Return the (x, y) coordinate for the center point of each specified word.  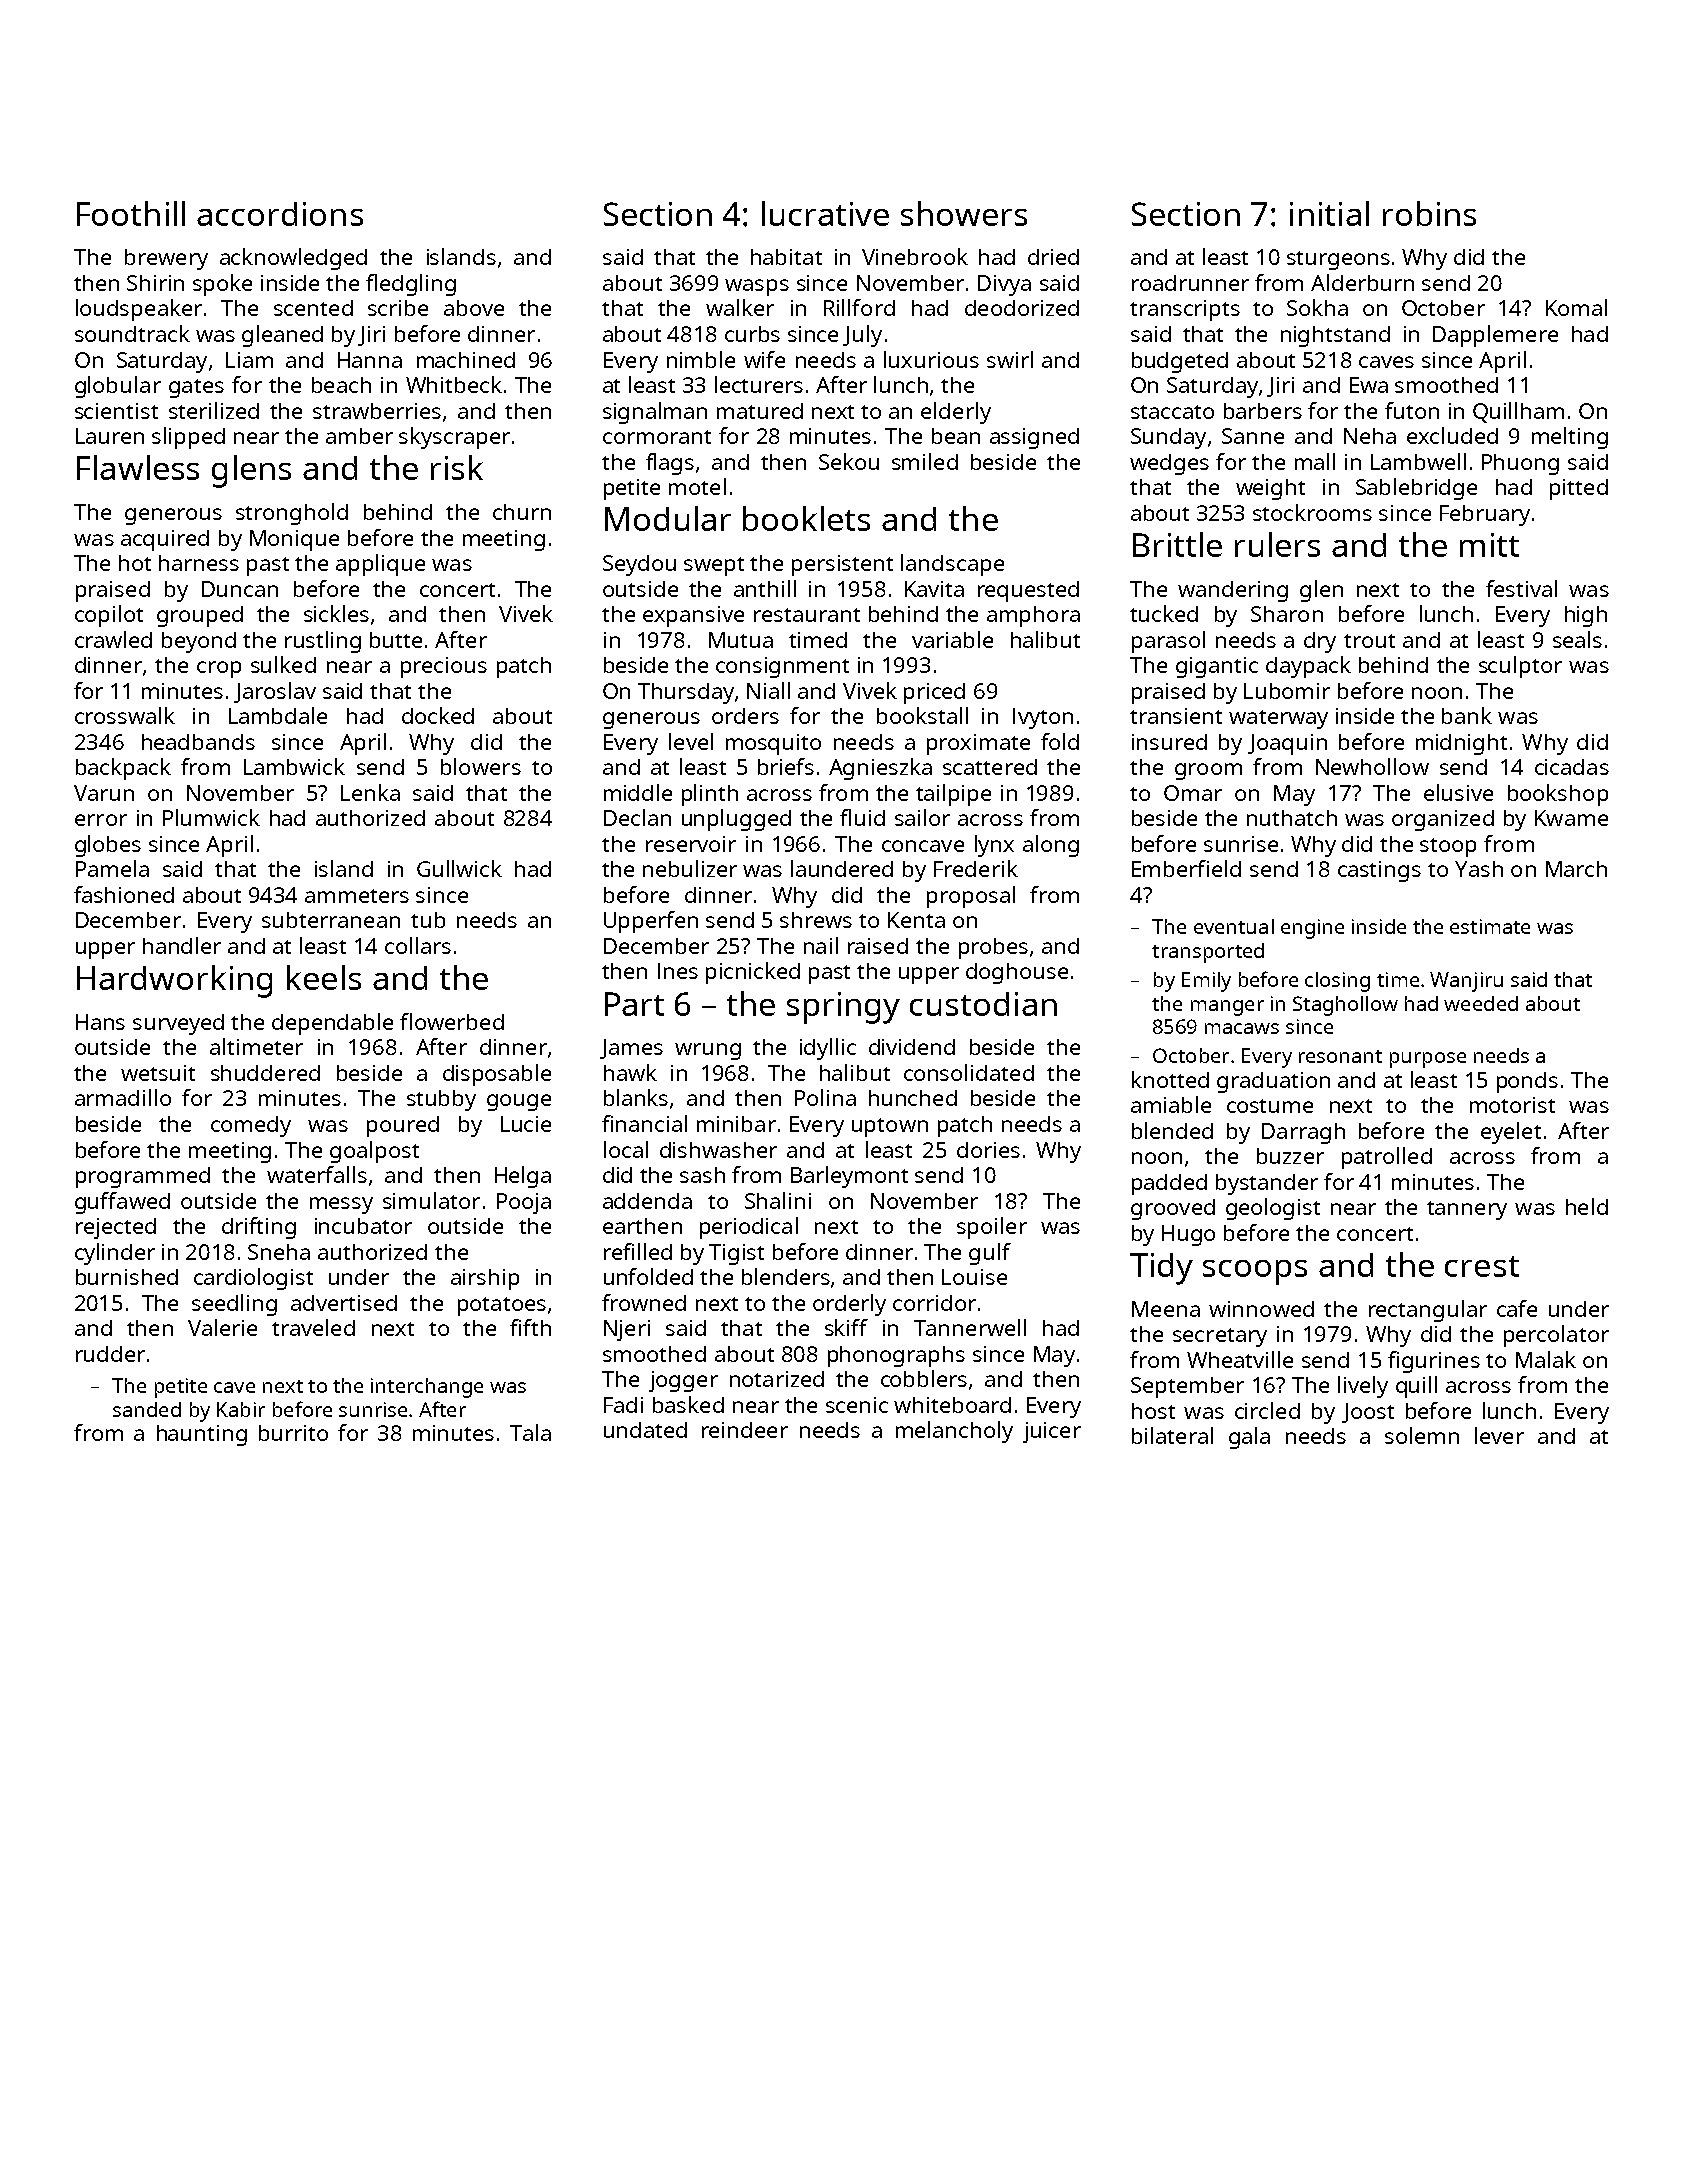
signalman (655, 413)
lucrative (825, 213)
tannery (1467, 1210)
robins (1429, 213)
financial (644, 1123)
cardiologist (253, 1279)
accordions (280, 214)
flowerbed (452, 1021)
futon (1412, 410)
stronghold (292, 514)
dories (988, 1150)
